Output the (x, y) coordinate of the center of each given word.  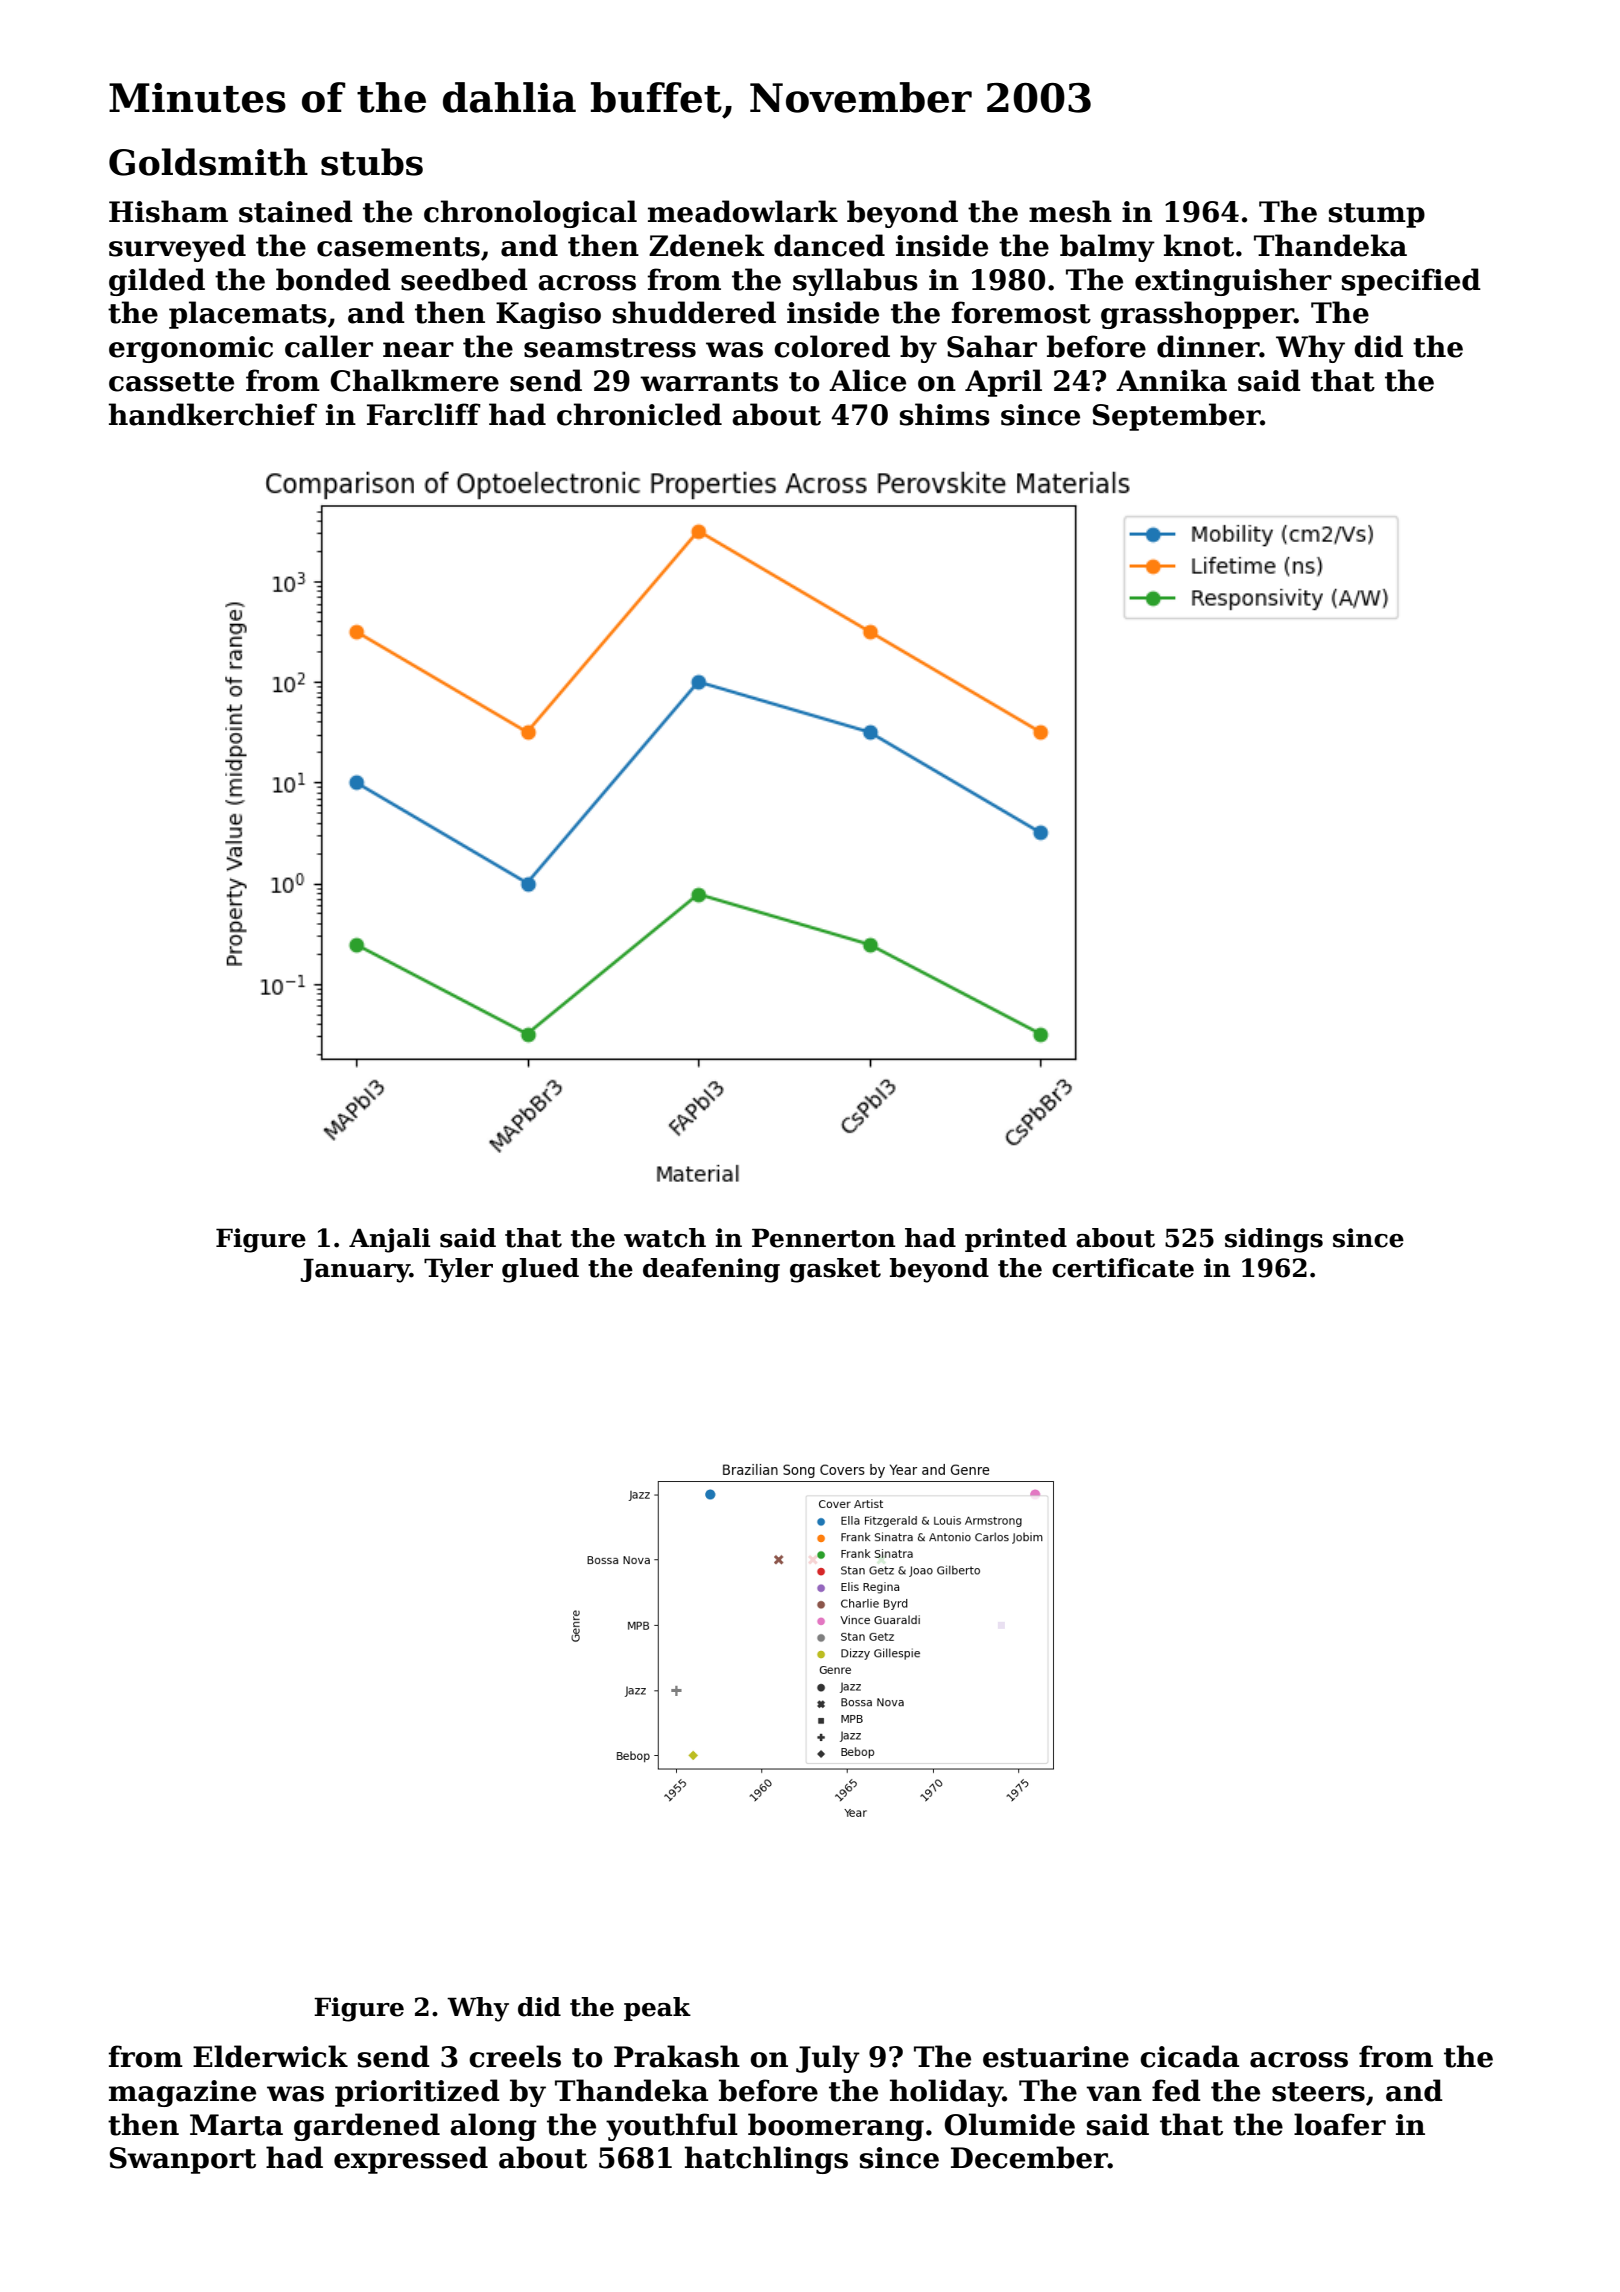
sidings (1274, 1240)
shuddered (694, 312)
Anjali (389, 1240)
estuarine (1056, 2057)
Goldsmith (208, 162)
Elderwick (270, 2056)
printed (1016, 1240)
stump (1377, 215)
